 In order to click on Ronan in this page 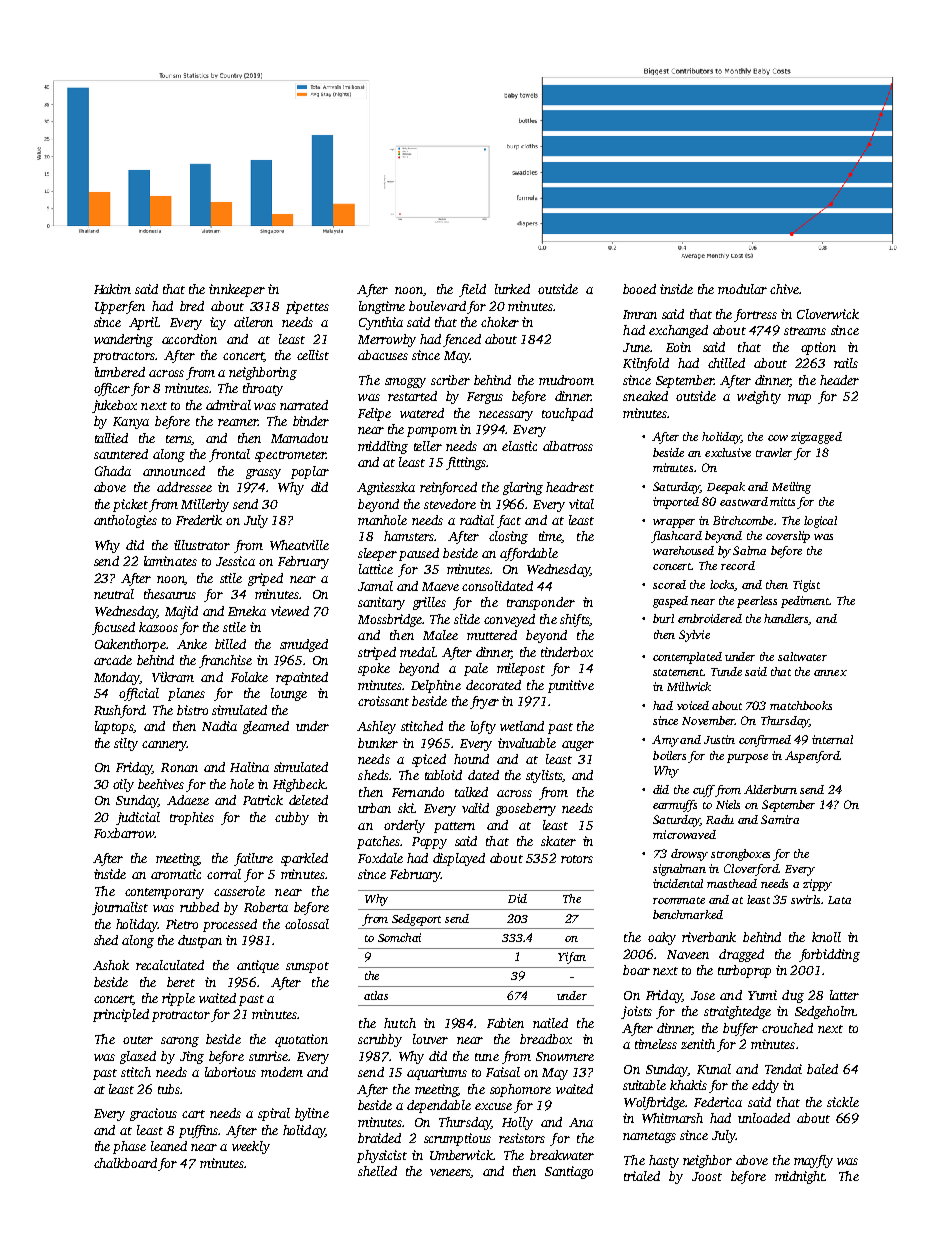, I will do `click(179, 767)`.
